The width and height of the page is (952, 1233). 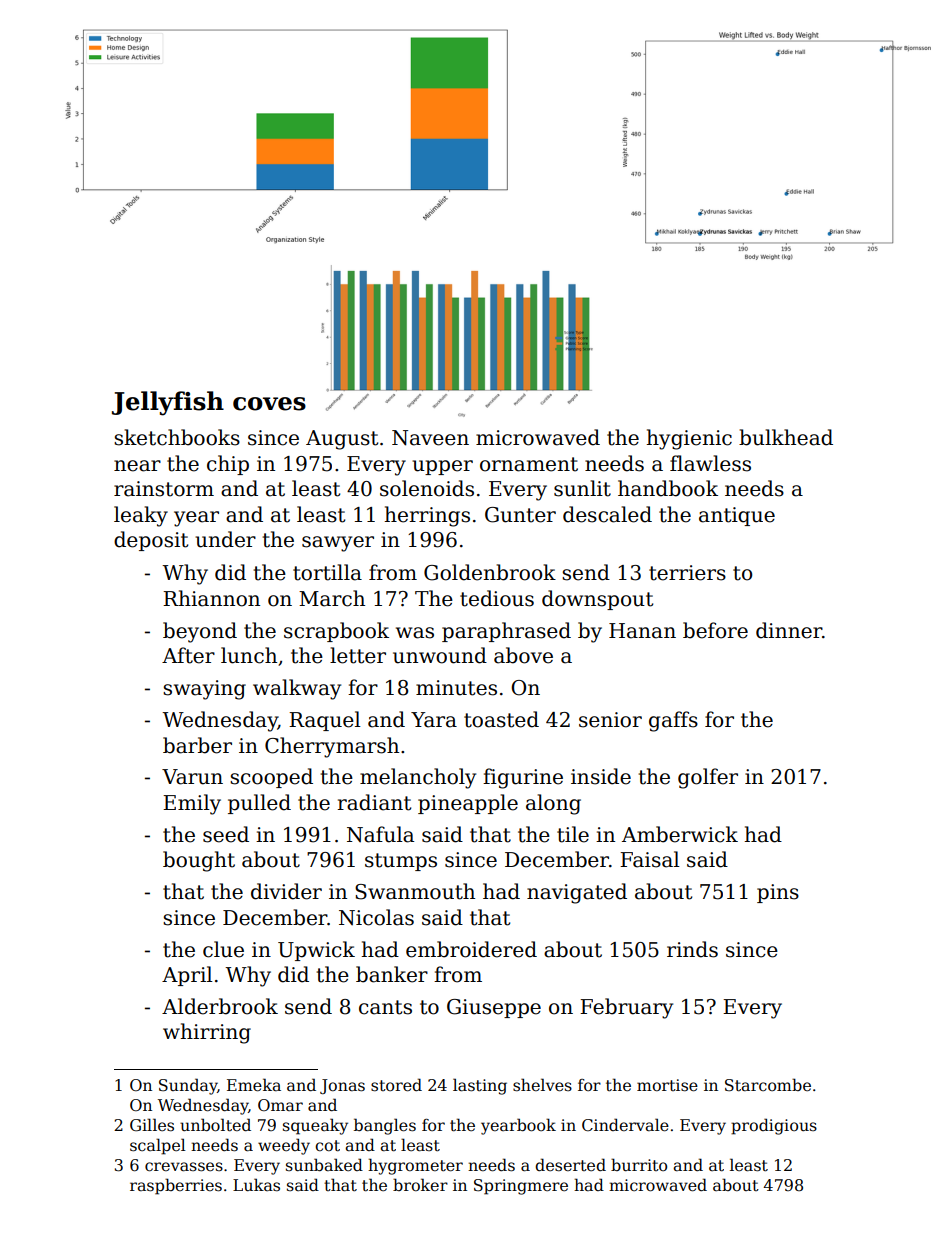 I want to click on seed, so click(x=226, y=834).
